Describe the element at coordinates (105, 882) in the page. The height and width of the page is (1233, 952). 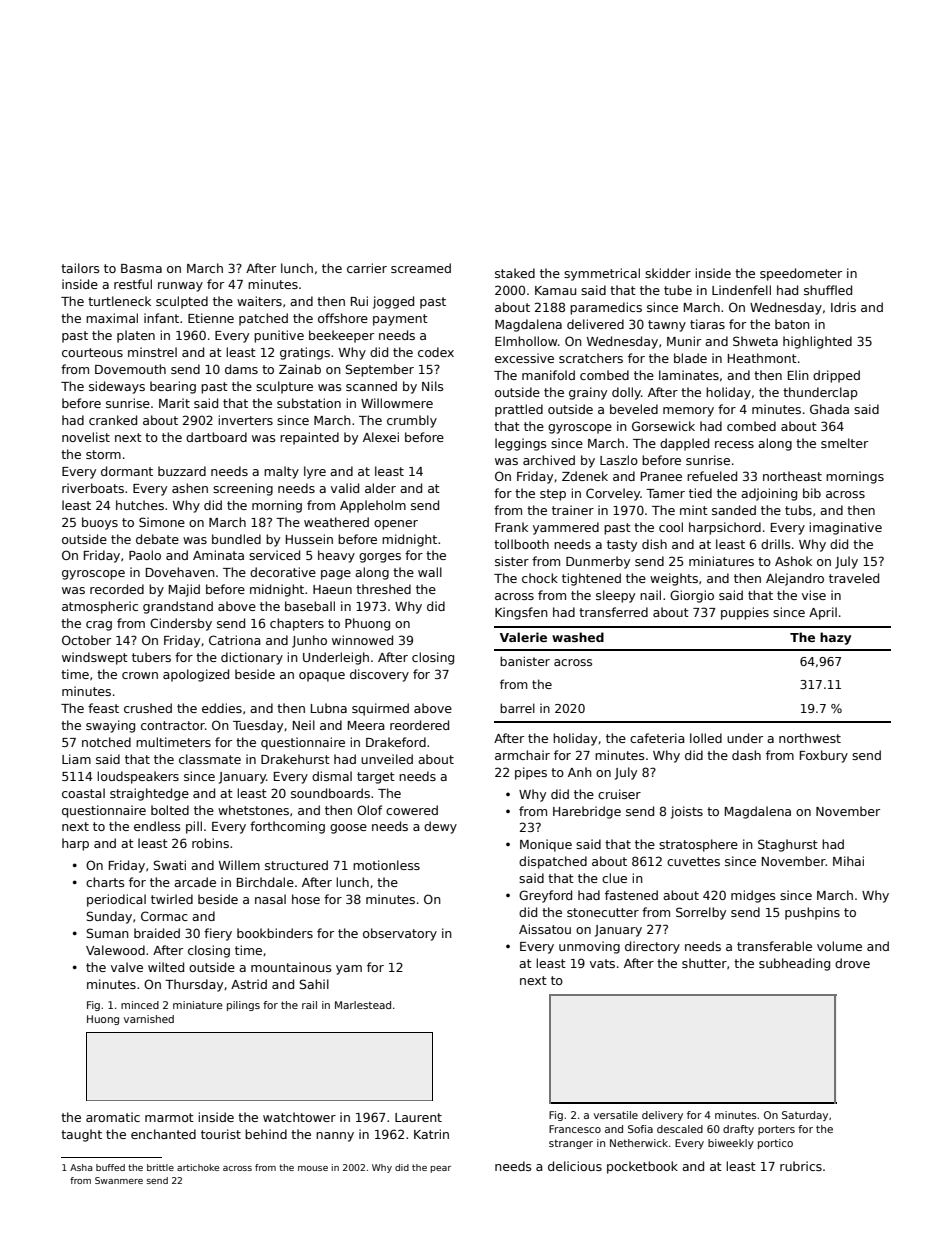
I see `charts` at that location.
